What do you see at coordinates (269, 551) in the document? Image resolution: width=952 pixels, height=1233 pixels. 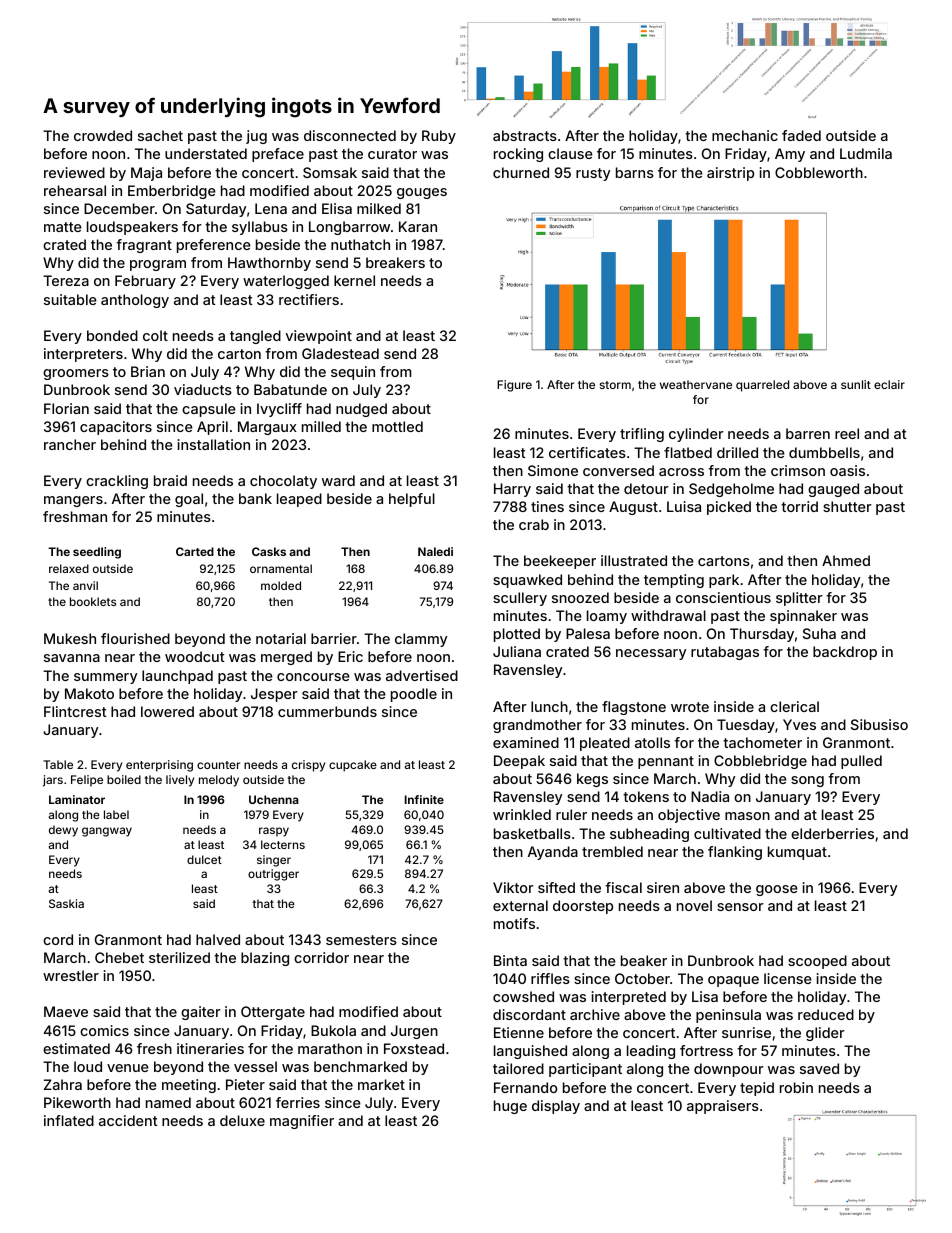 I see `Casks` at bounding box center [269, 551].
